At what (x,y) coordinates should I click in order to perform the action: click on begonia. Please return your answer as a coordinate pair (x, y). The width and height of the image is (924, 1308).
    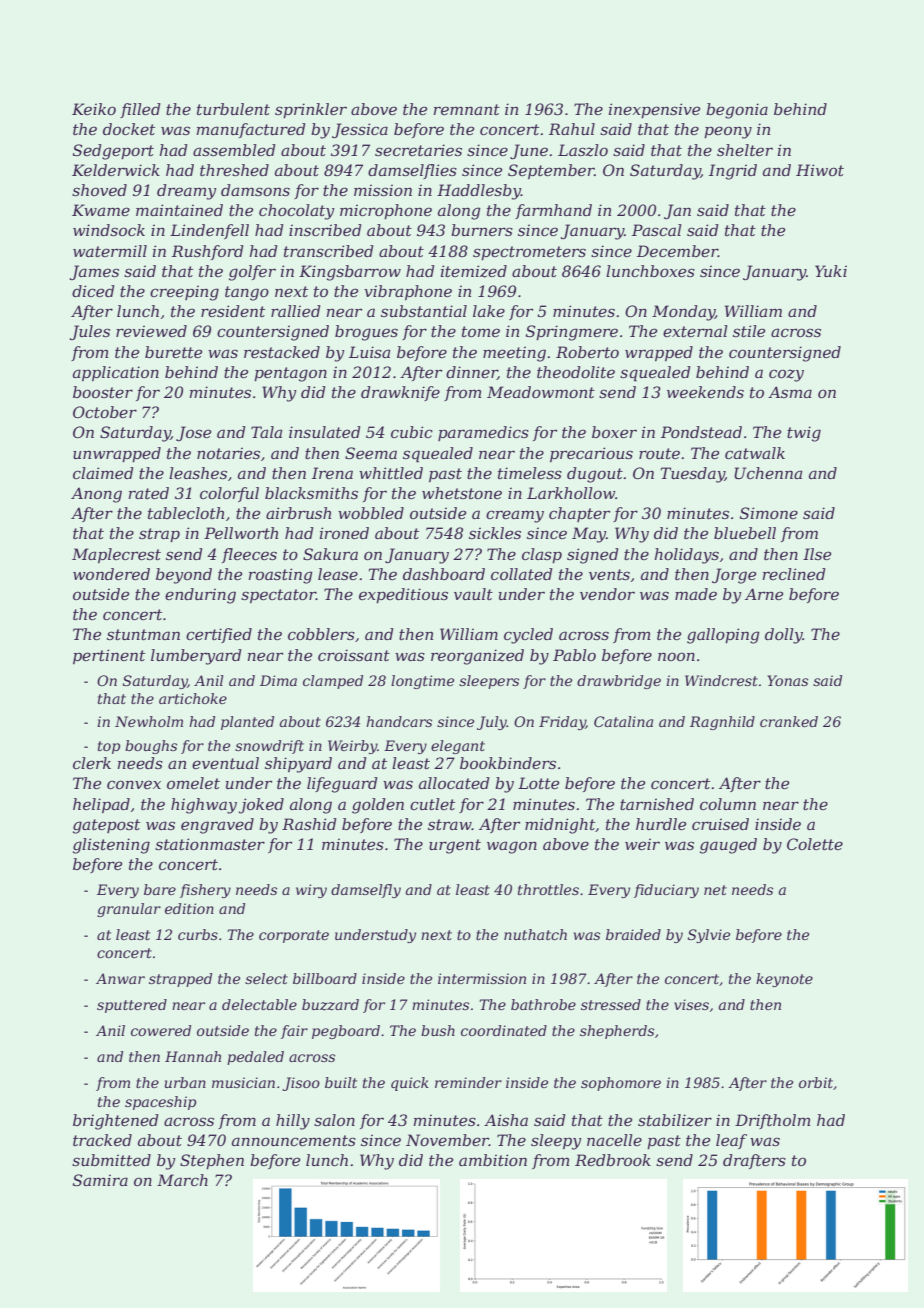
    Looking at the image, I should click on (737, 111).
